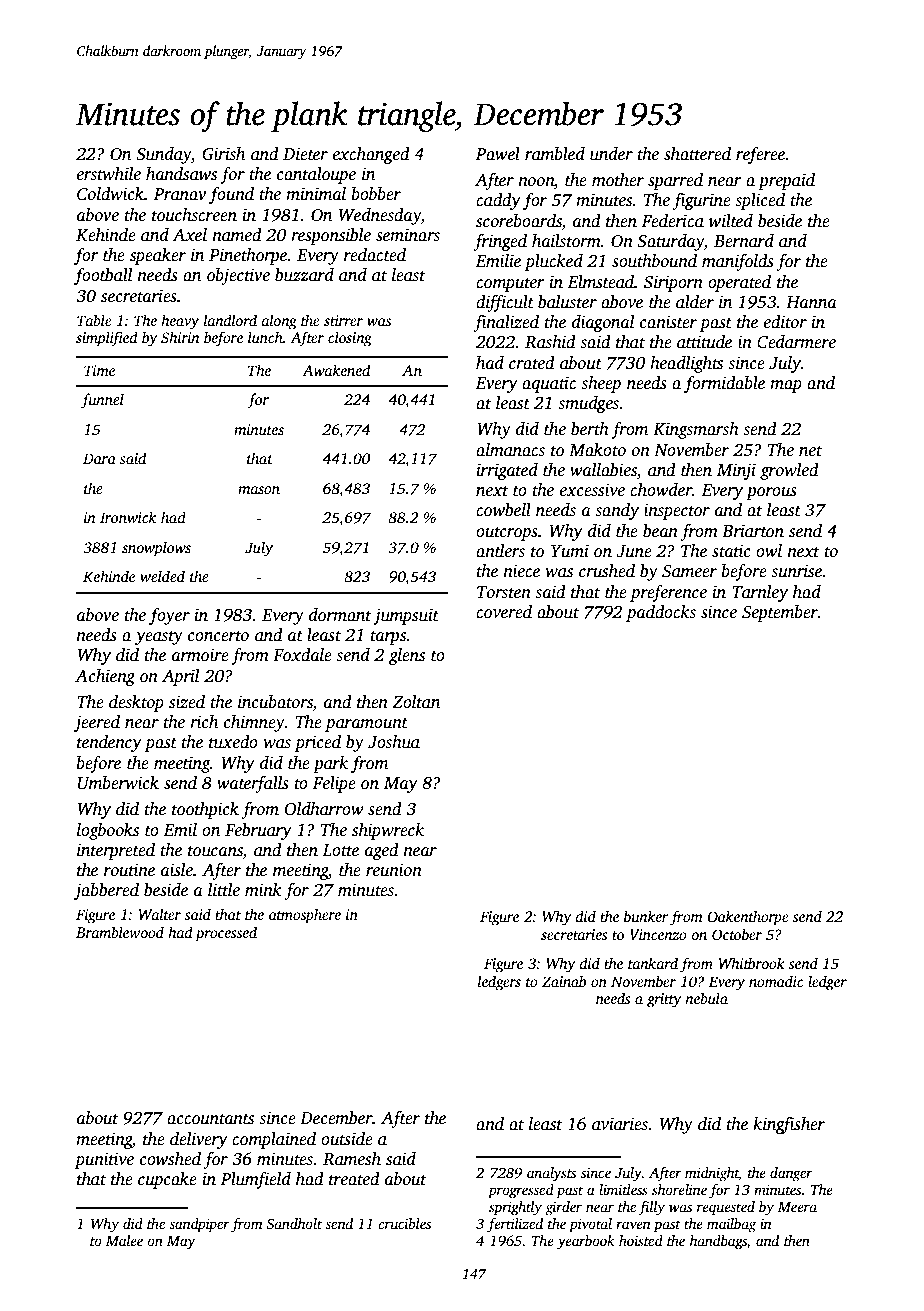  What do you see at coordinates (696, 430) in the page?
I see `Kingsmarsh` at bounding box center [696, 430].
